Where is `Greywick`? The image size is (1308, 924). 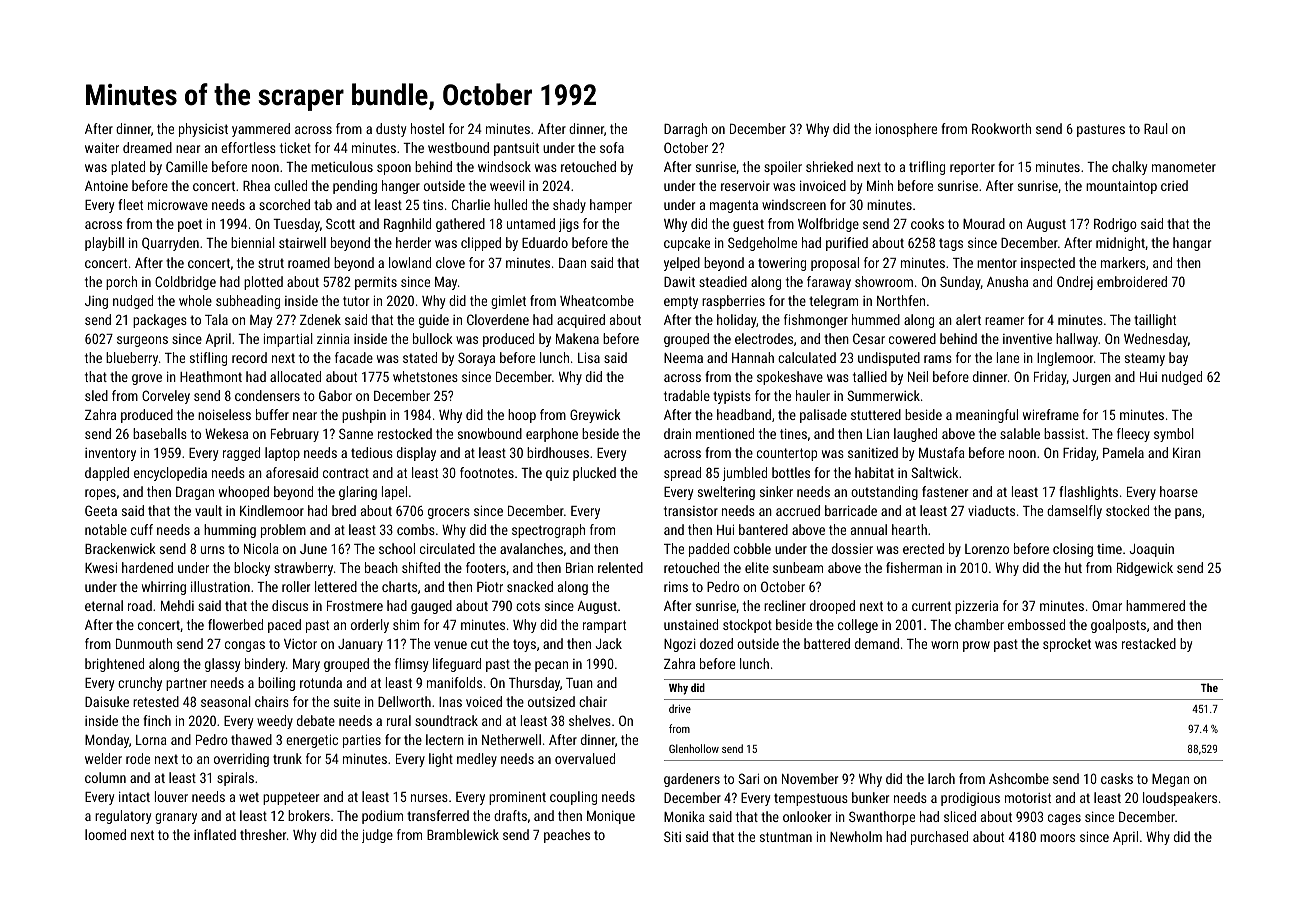
Greywick is located at coordinates (595, 416).
